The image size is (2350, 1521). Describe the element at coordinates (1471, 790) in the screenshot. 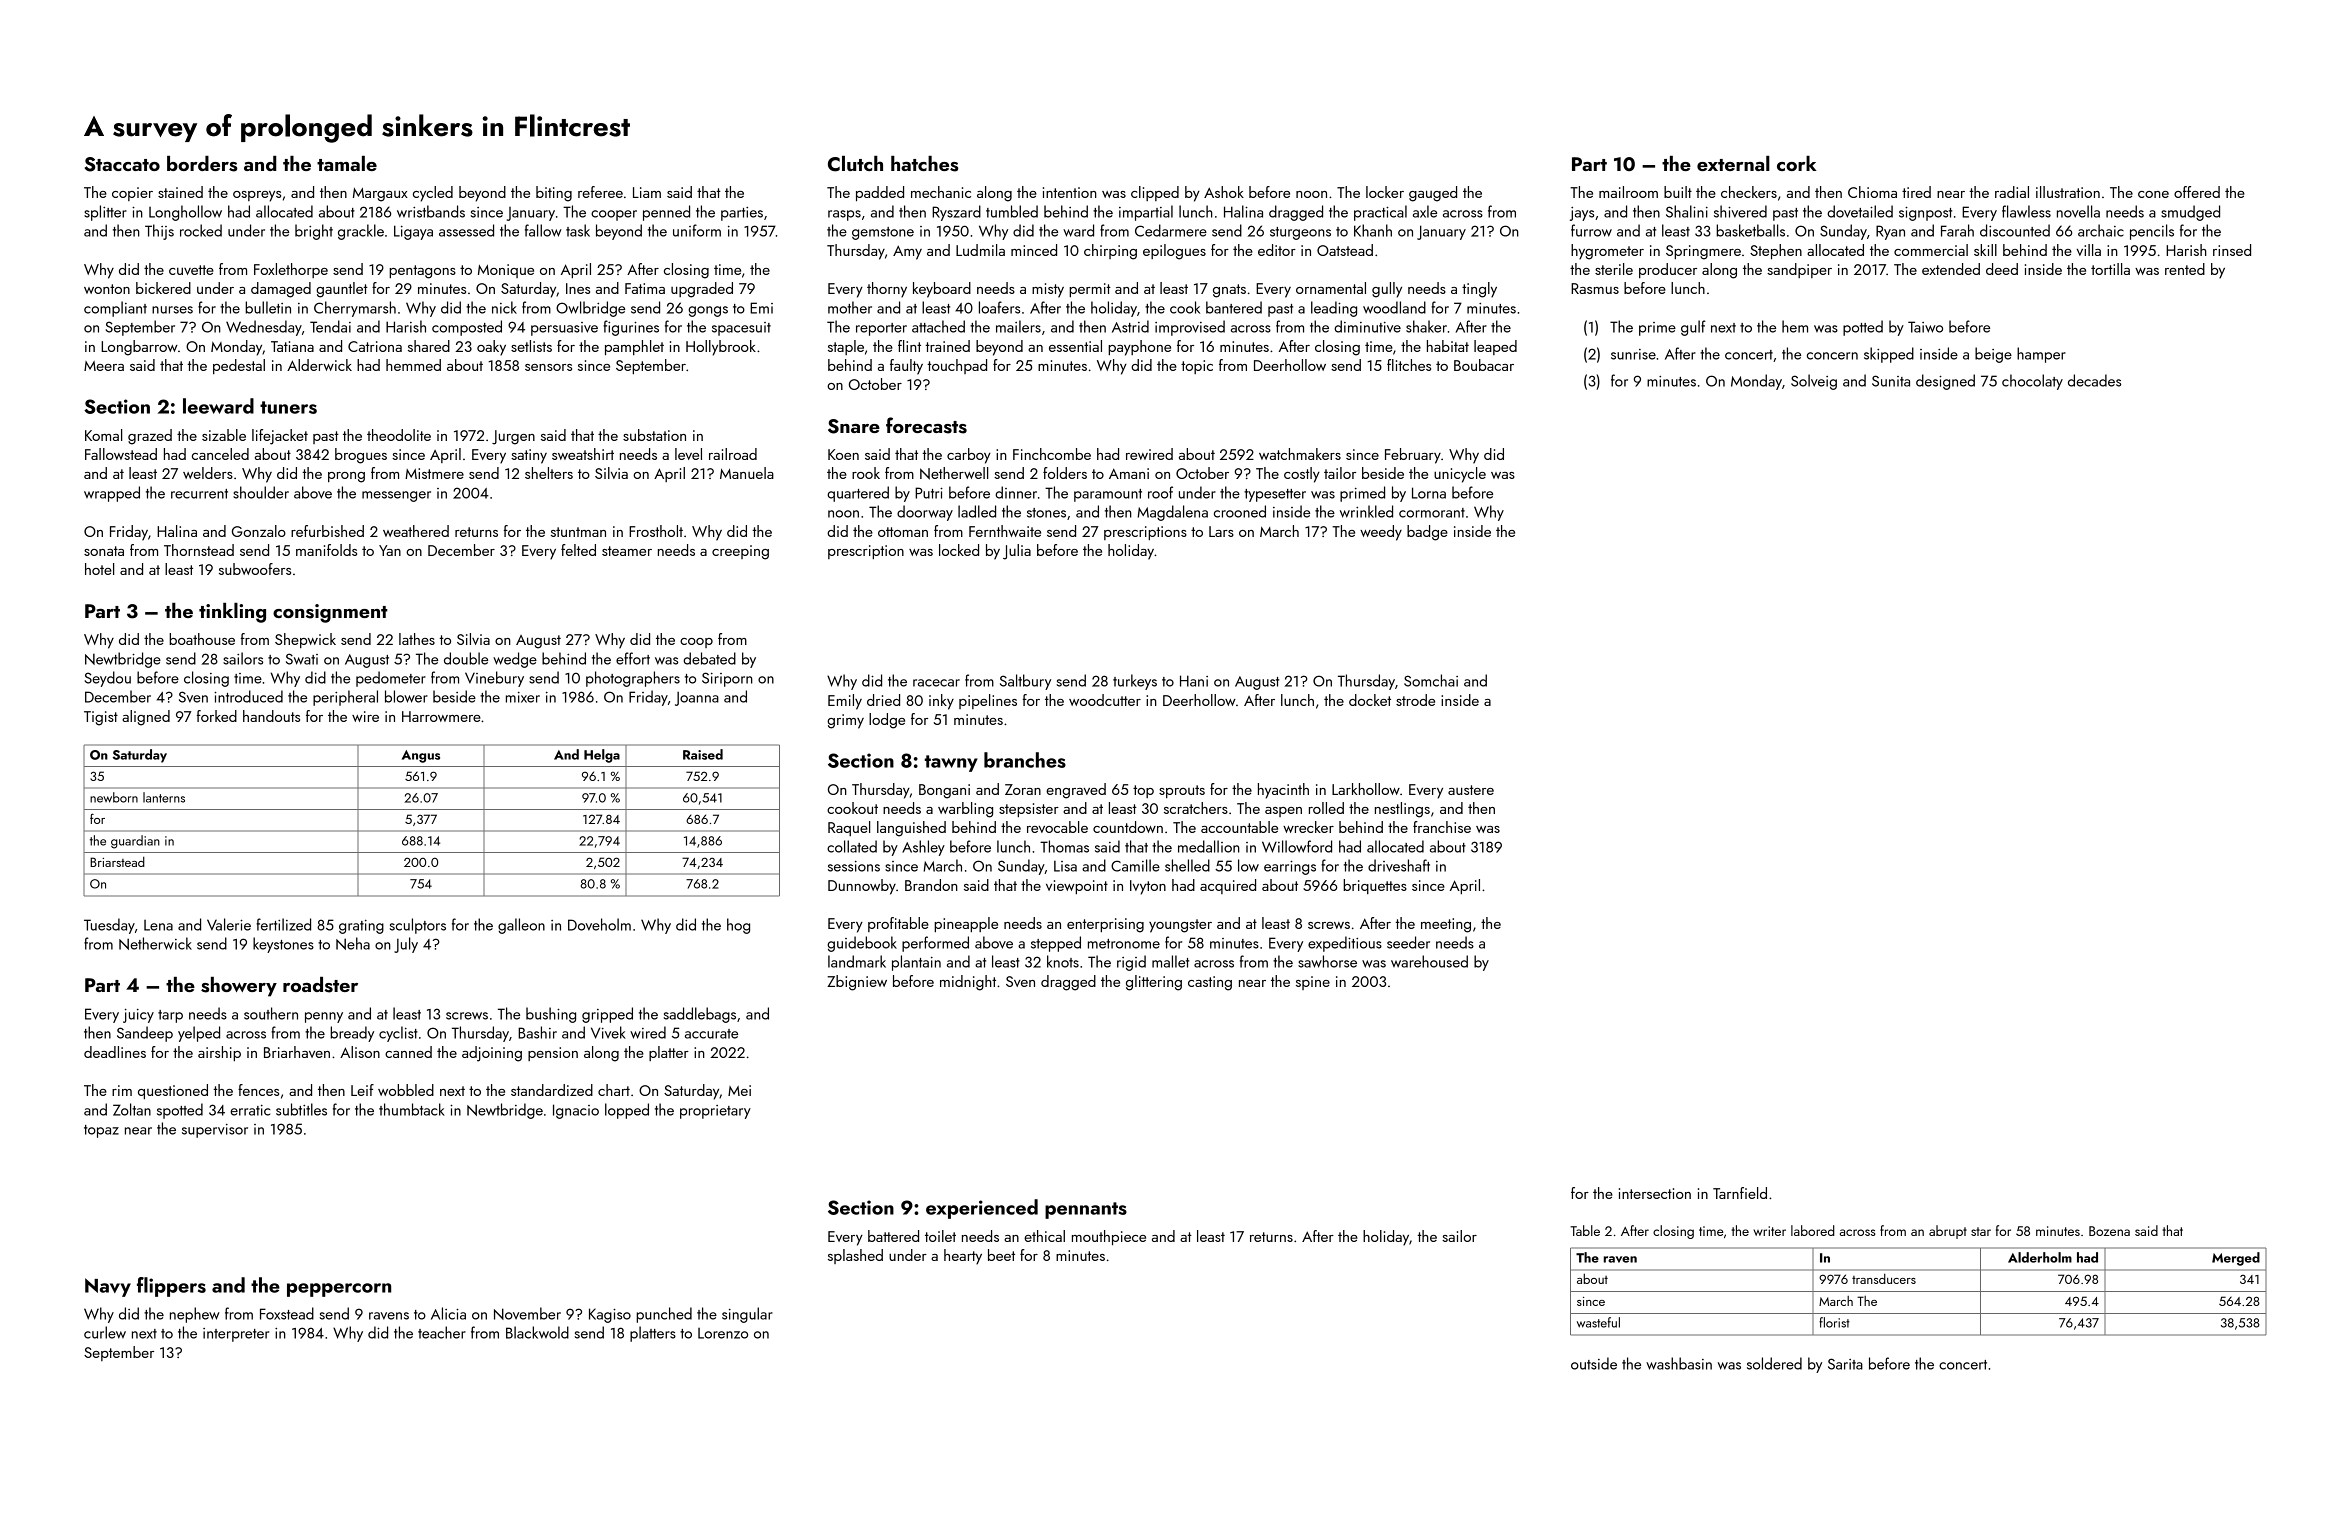

I see `austere` at that location.
